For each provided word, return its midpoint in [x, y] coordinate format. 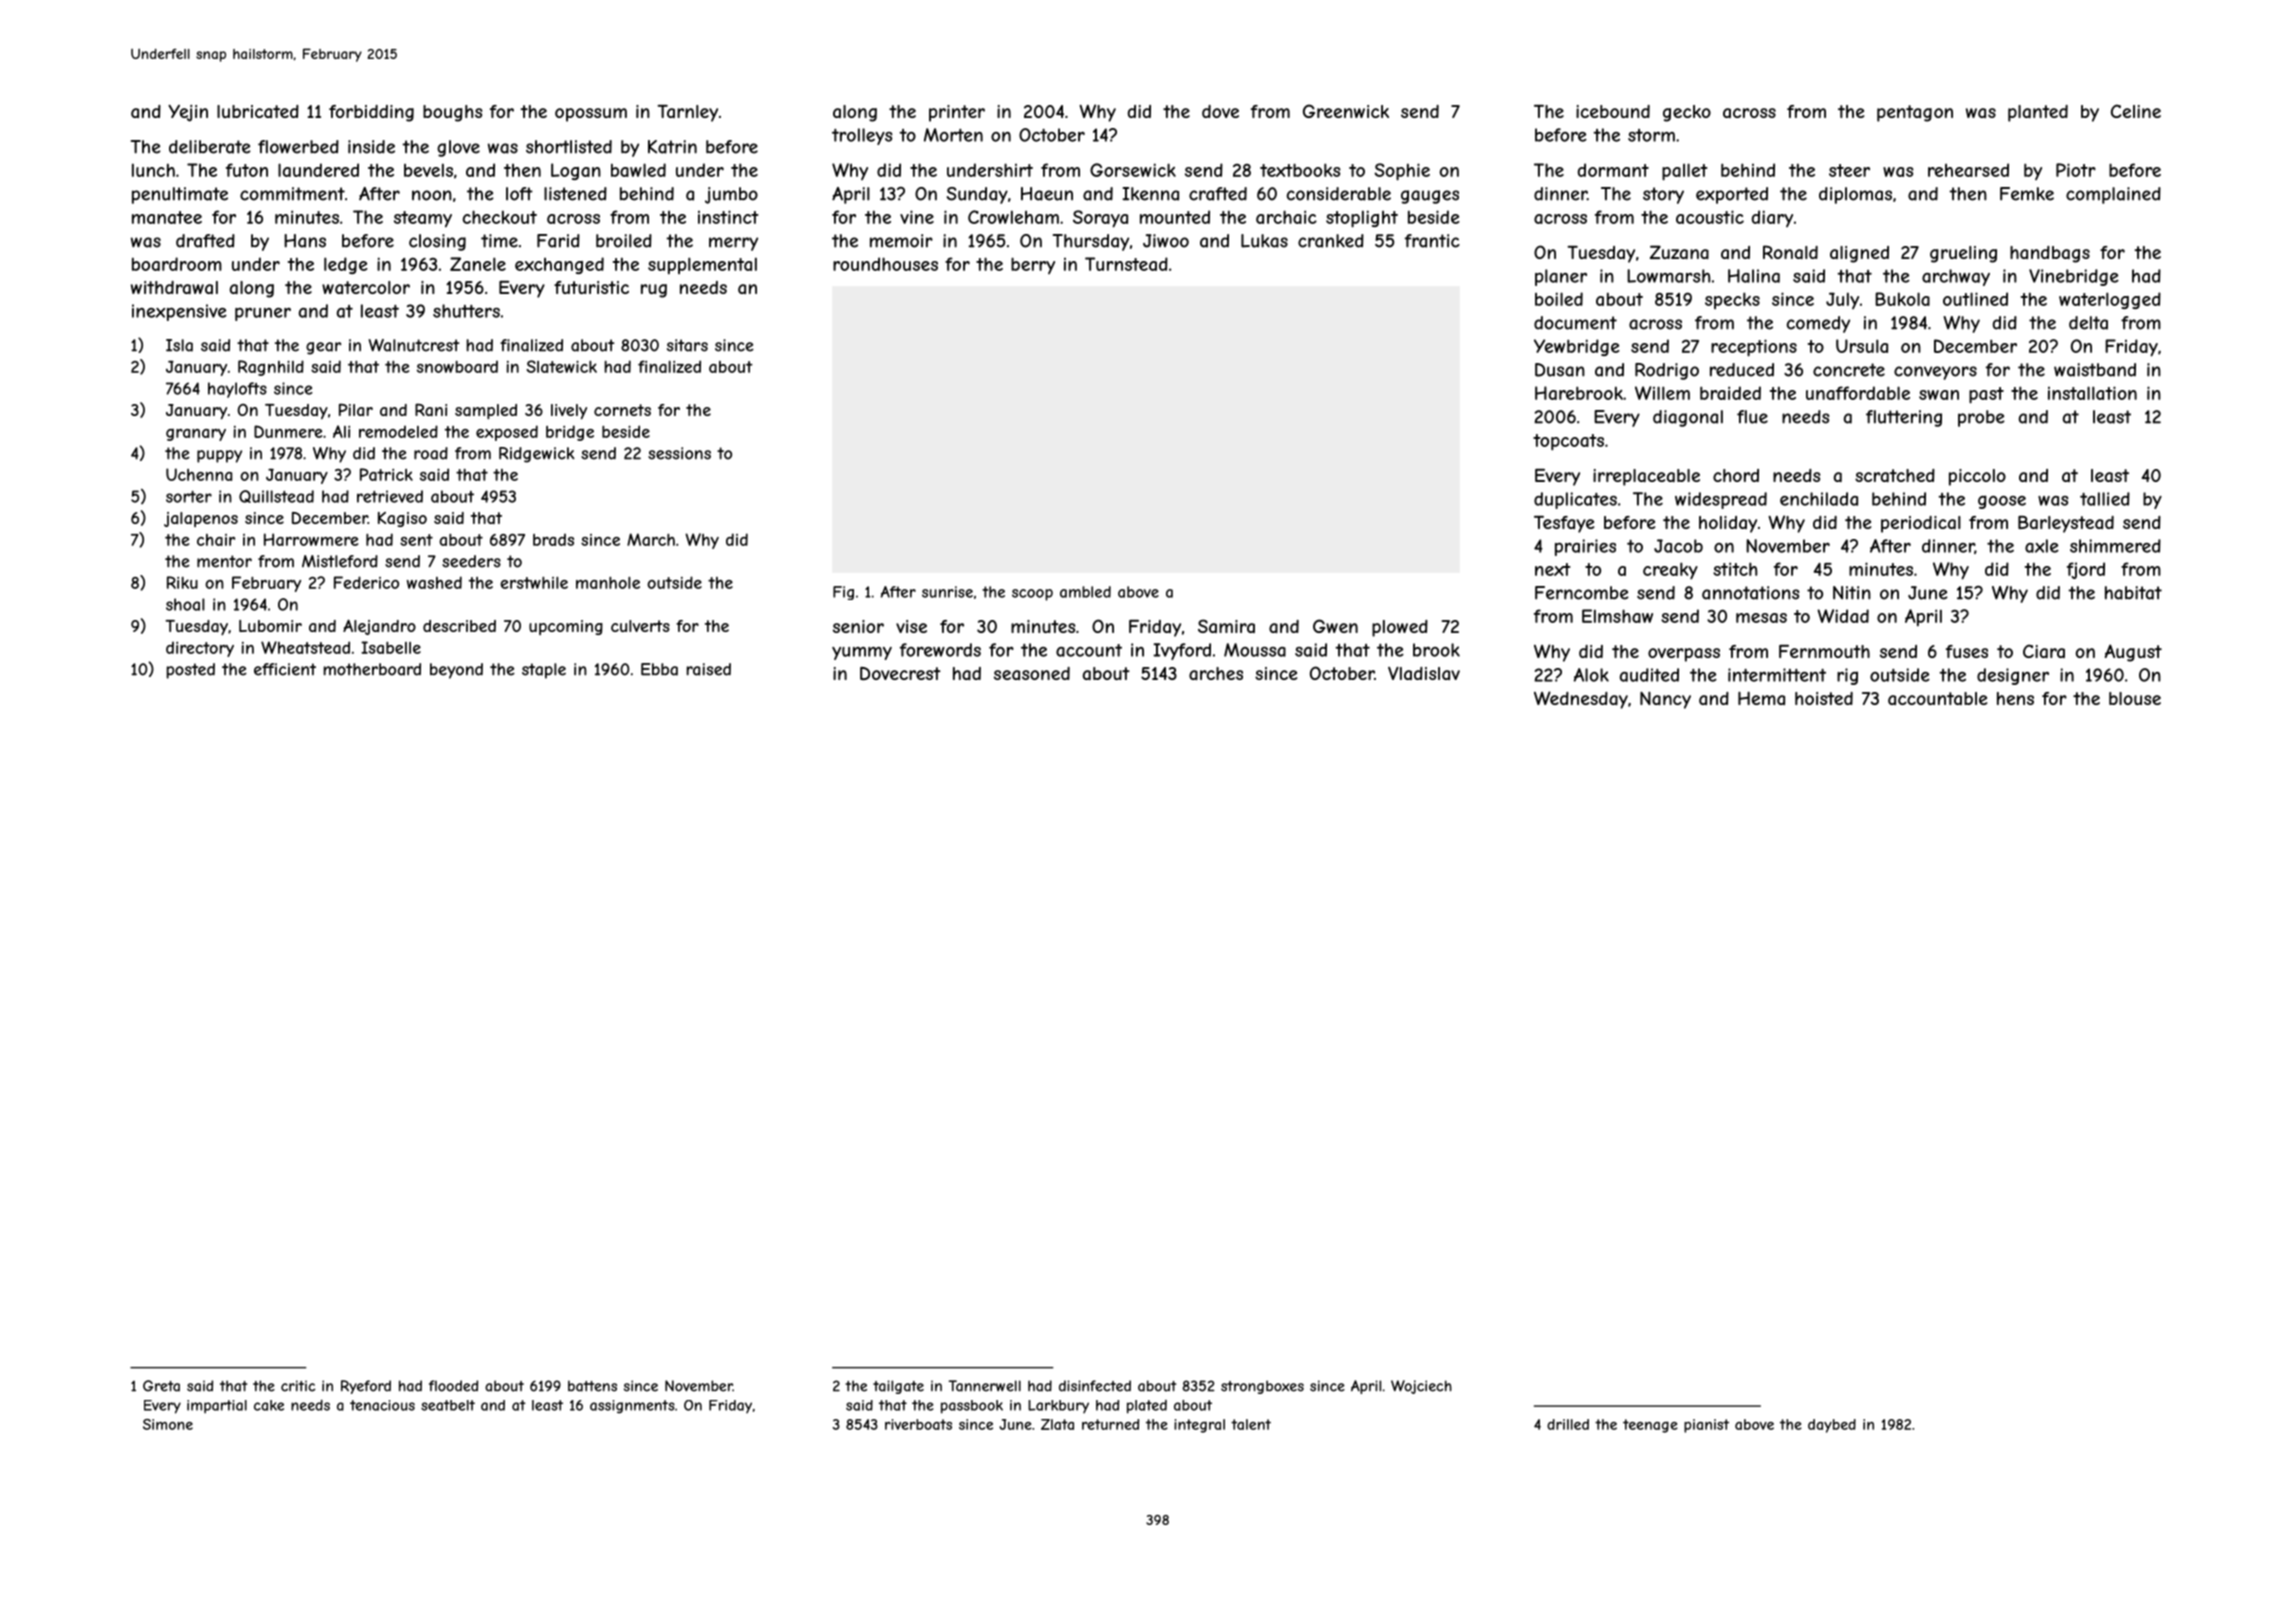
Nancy [1665, 700]
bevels [428, 170]
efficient [285, 669]
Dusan [1560, 370]
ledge [346, 265]
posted [191, 671]
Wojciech [1421, 1387]
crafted [1218, 194]
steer [1849, 170]
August [2133, 653]
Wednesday [1581, 700]
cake [269, 1405]
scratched [1895, 475]
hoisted [1824, 698]
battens [592, 1386]
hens [2015, 698]
